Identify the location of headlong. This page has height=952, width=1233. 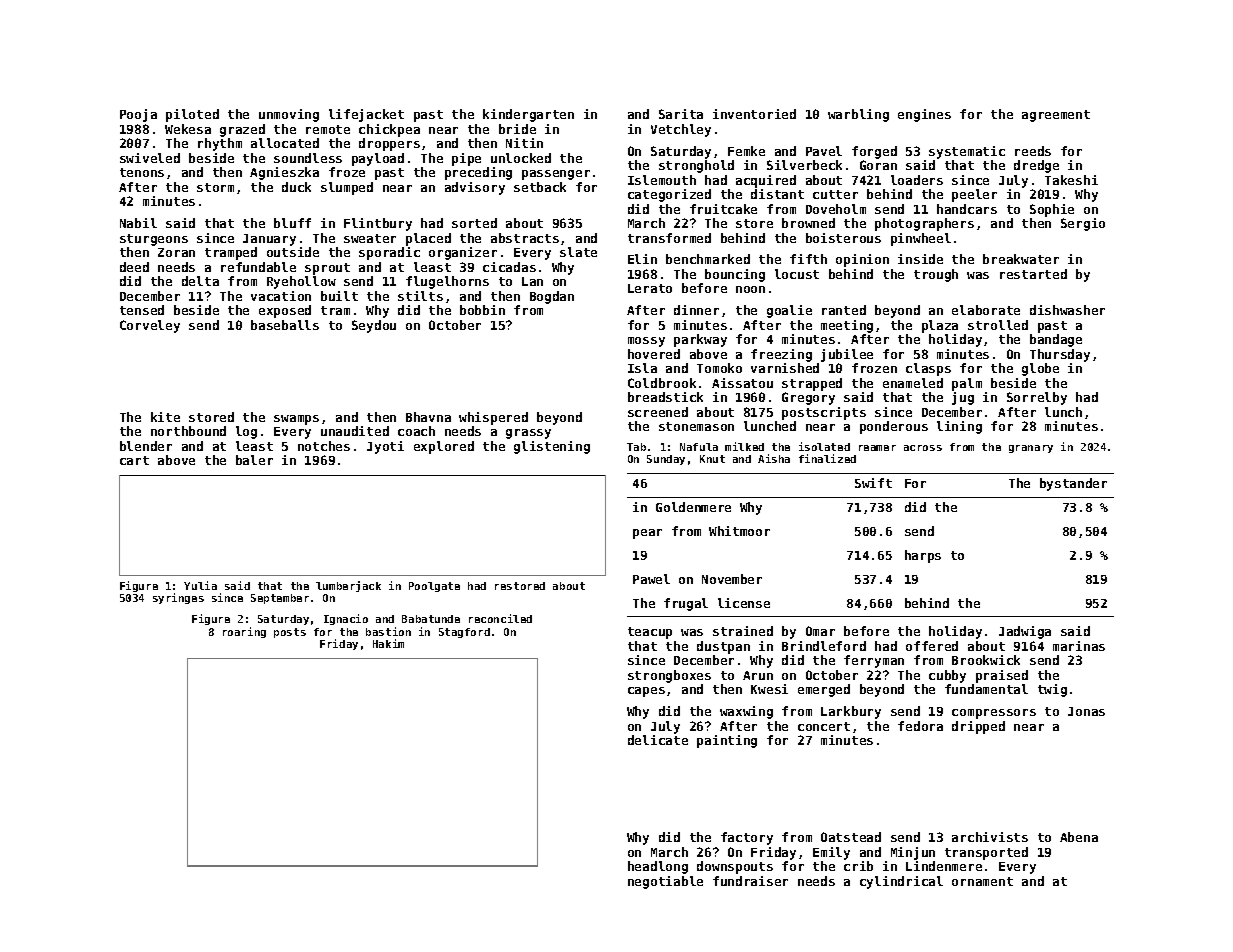
(658, 867).
